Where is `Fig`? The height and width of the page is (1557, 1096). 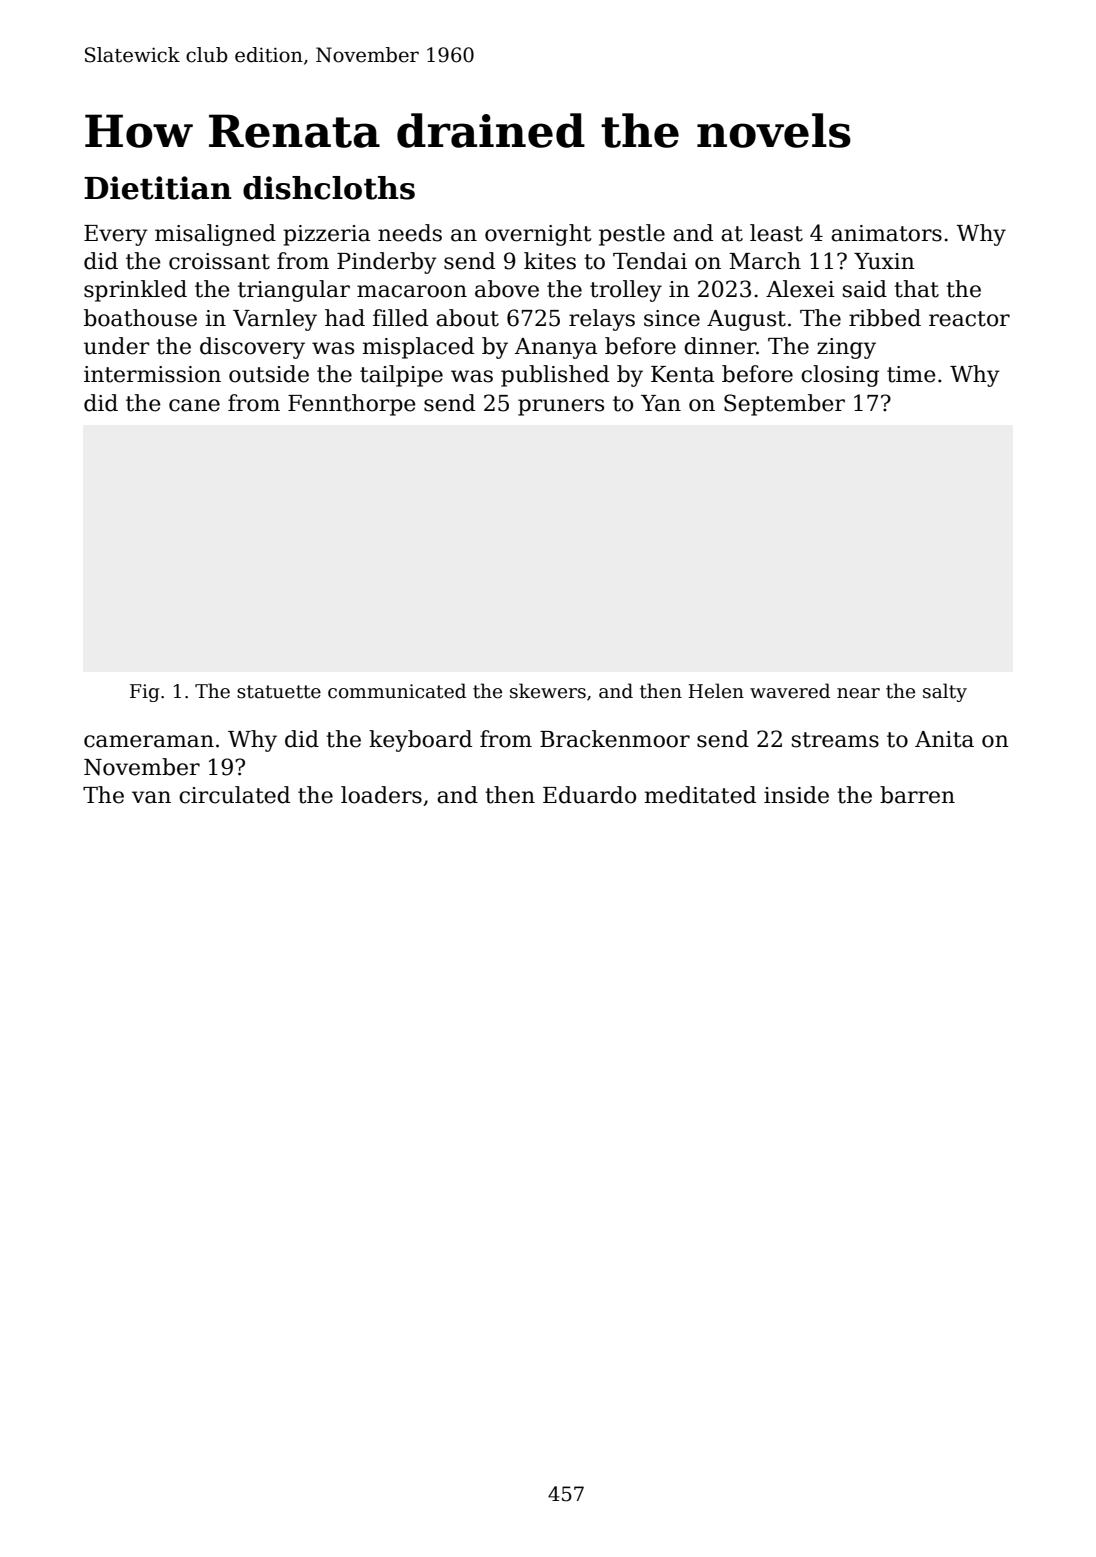
Fig is located at coordinates (145, 693).
